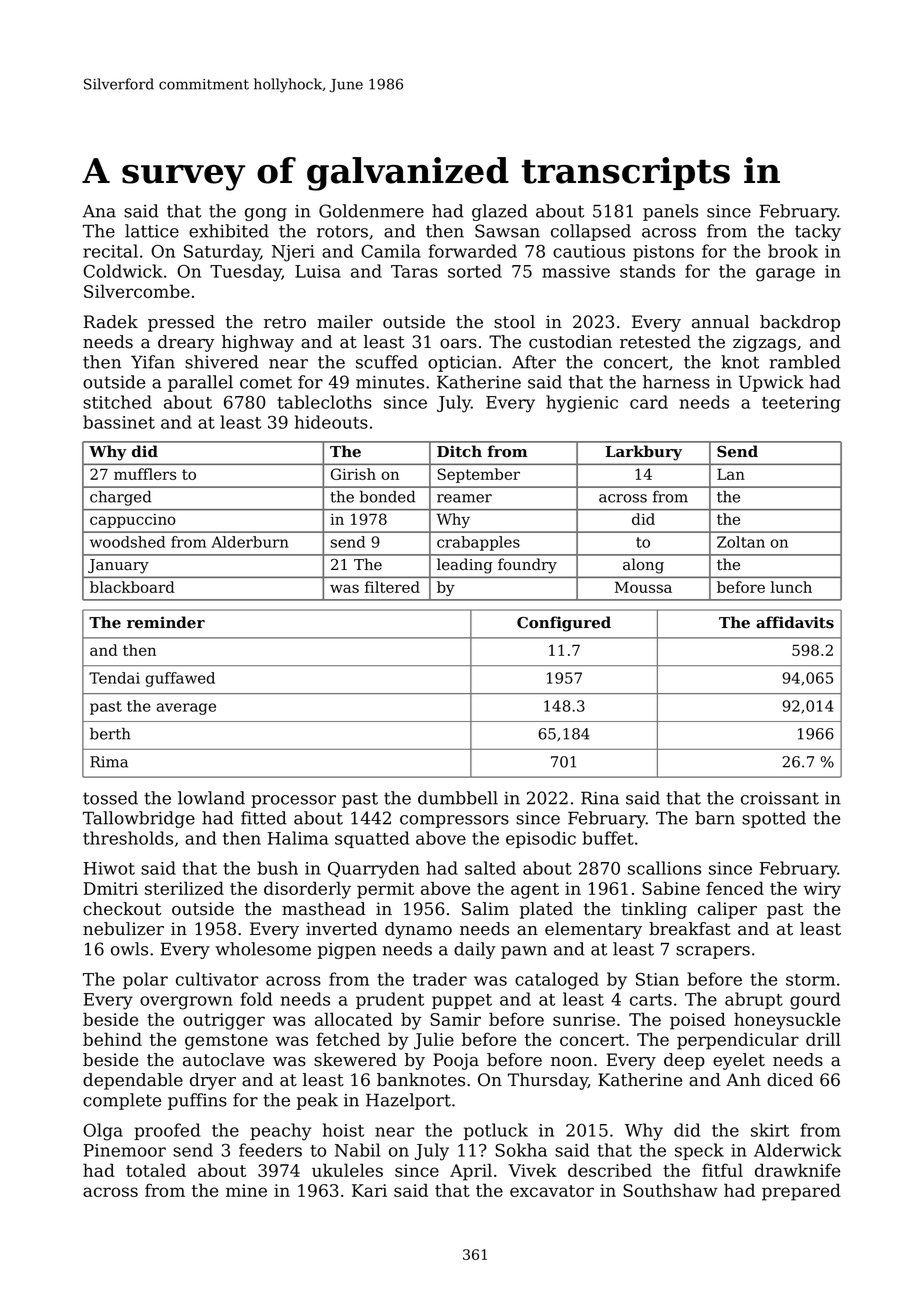 This screenshot has height=1311, width=924. I want to click on mine, so click(246, 1190).
